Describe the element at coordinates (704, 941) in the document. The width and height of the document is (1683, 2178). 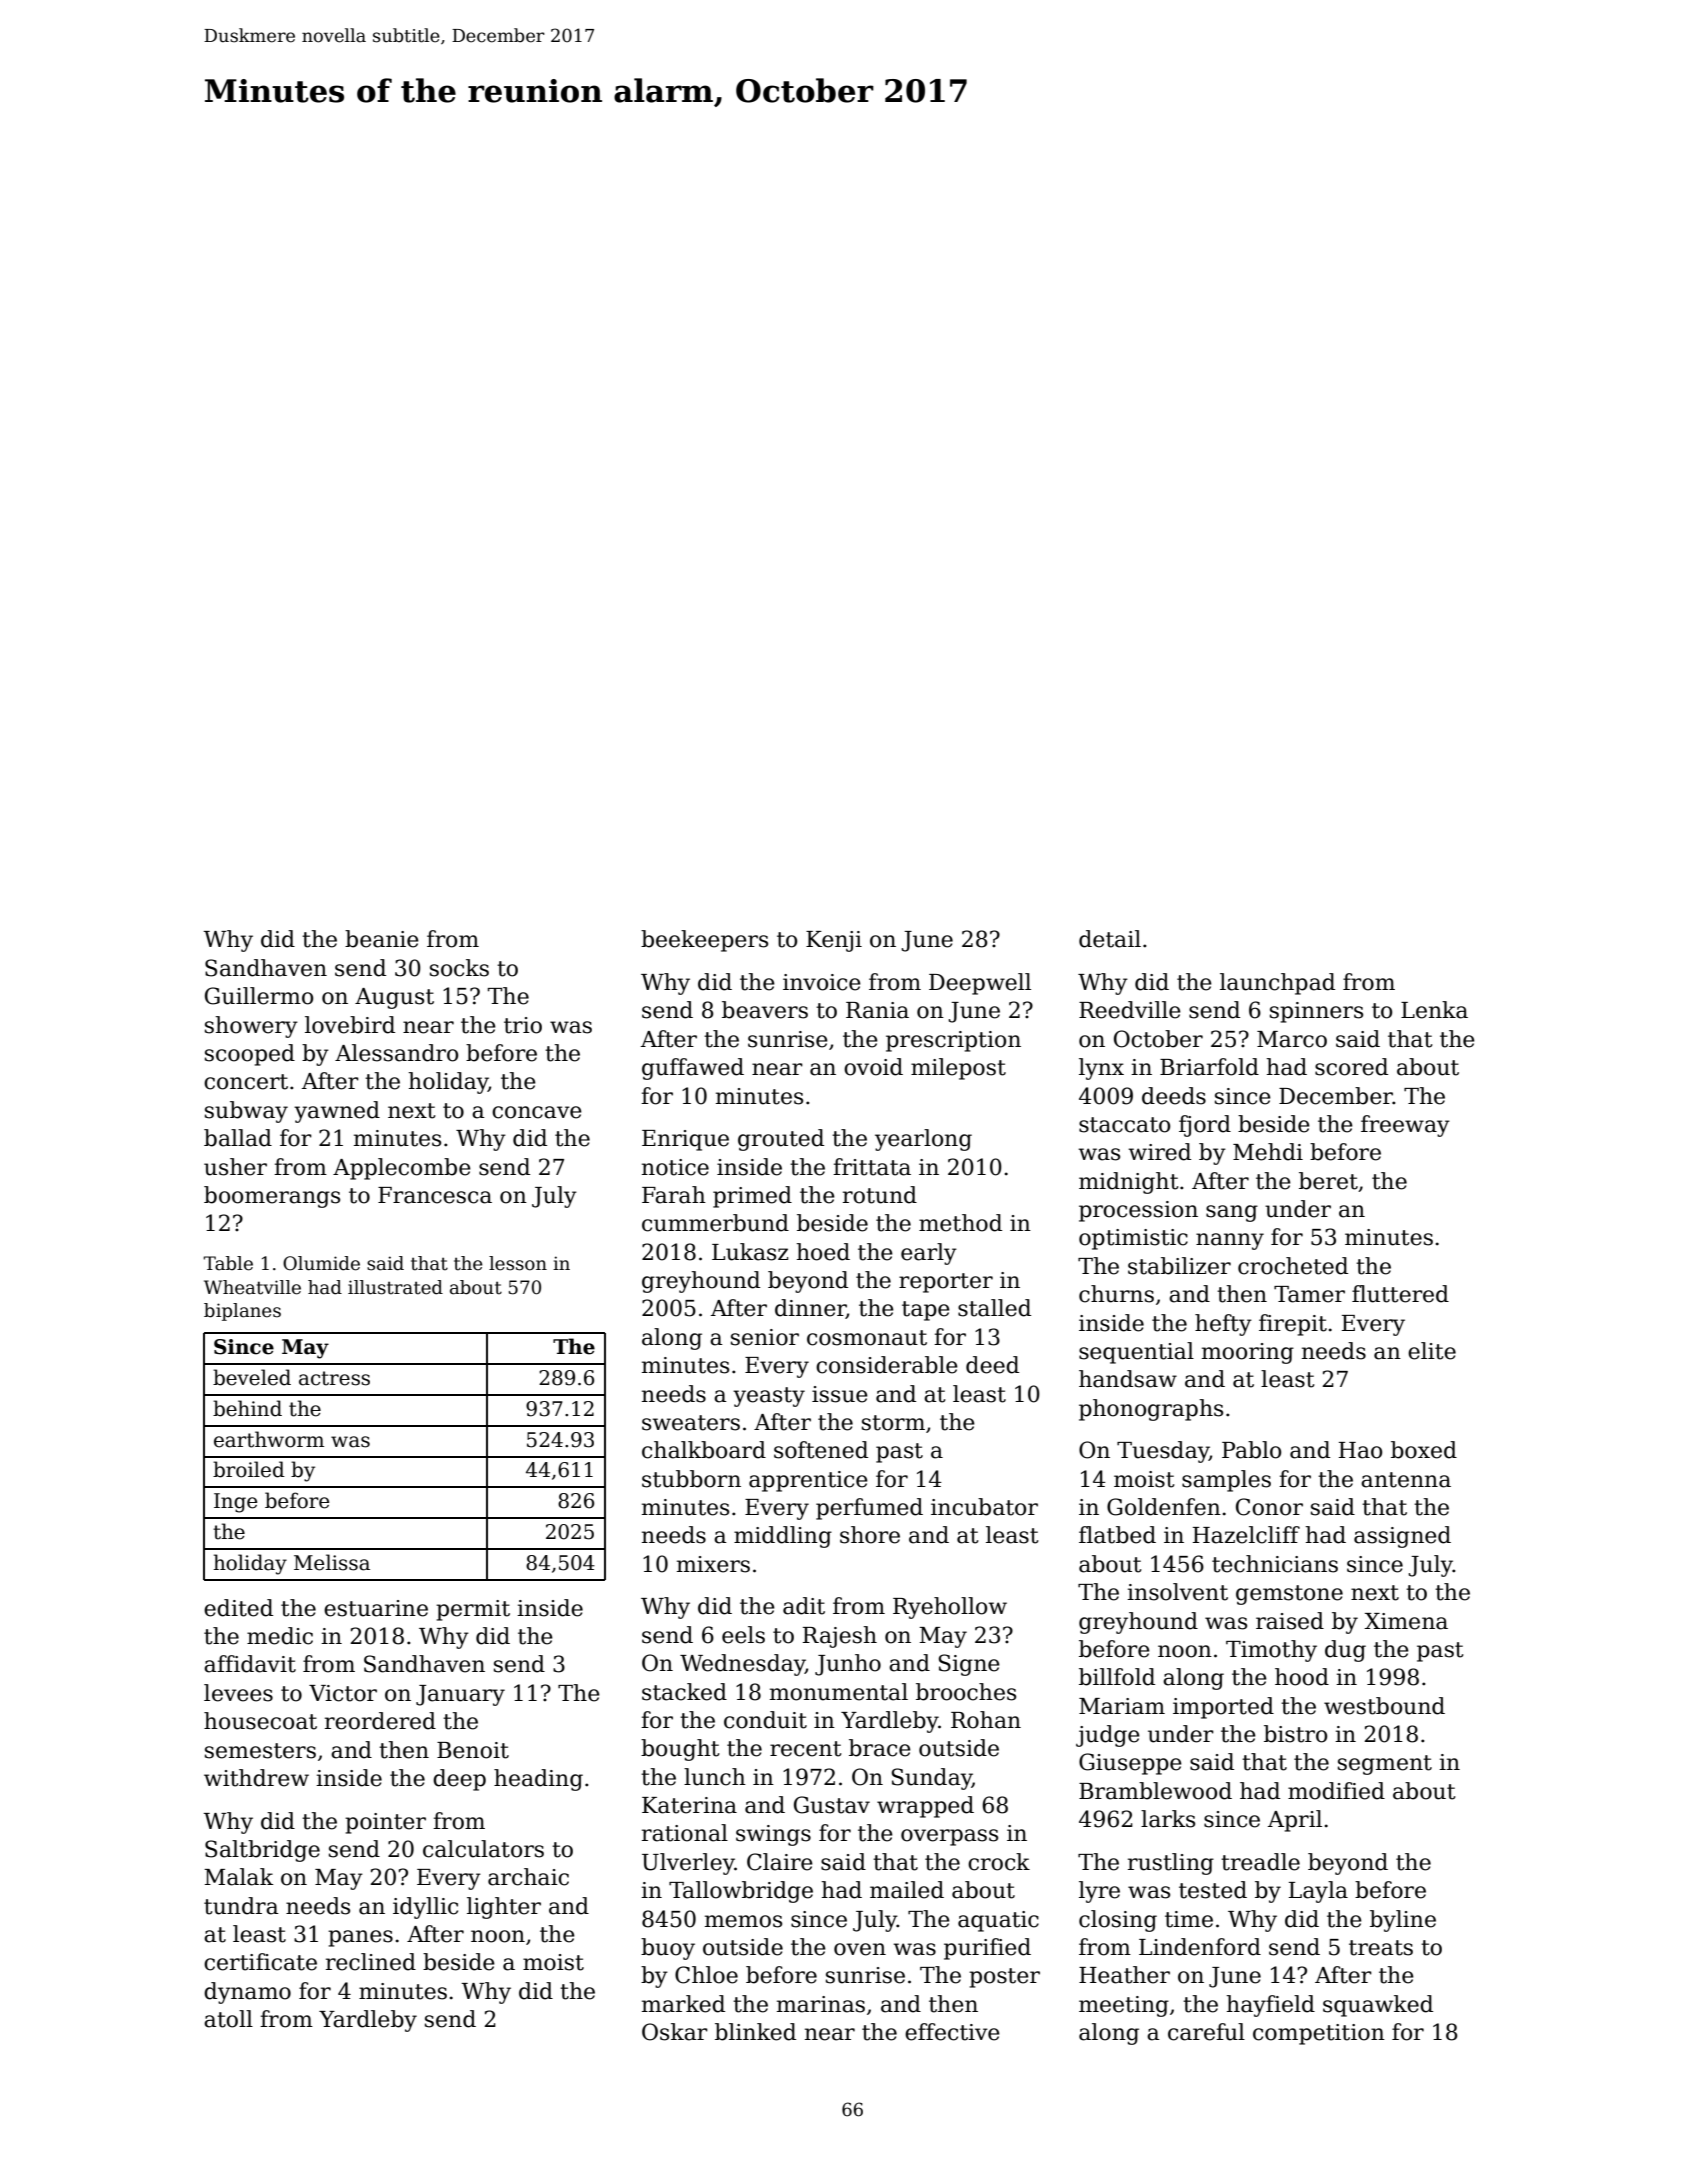
I see `beekeepers` at that location.
